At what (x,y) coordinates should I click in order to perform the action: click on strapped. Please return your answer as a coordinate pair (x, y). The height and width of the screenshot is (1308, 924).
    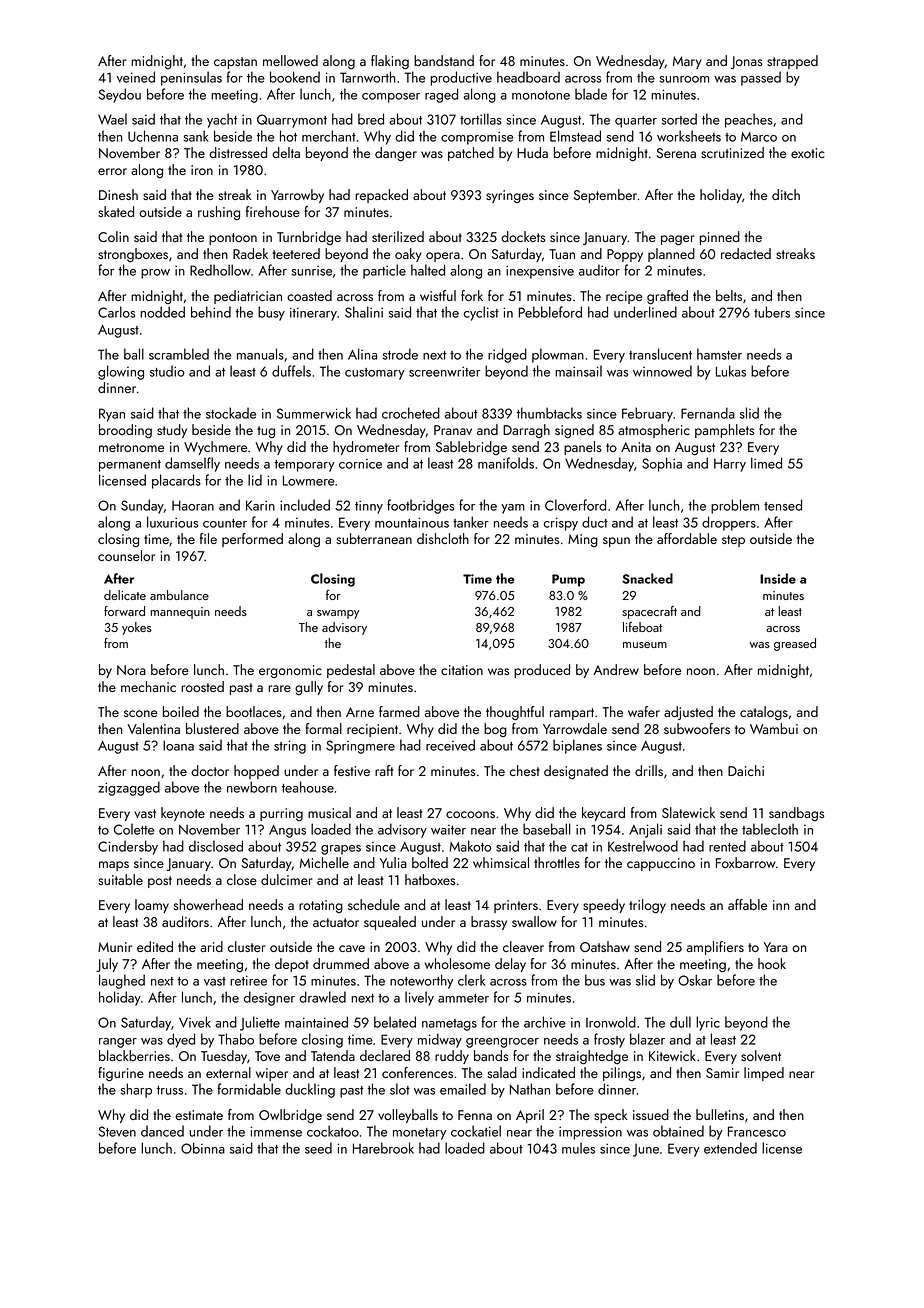
    Looking at the image, I should click on (792, 62).
